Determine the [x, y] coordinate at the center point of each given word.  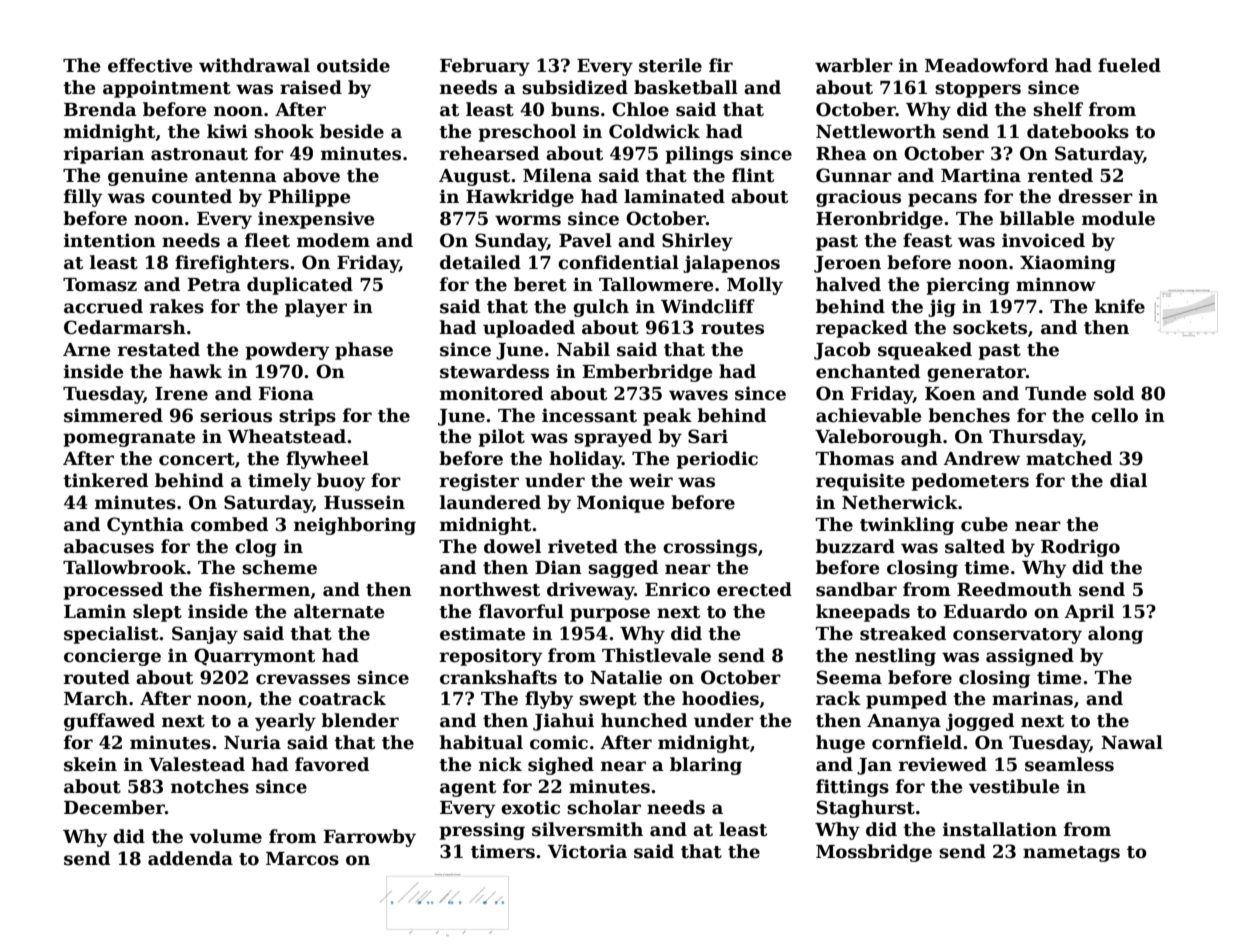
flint [753, 175]
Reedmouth [1014, 589]
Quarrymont [254, 657]
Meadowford [986, 65]
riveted [583, 546]
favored [332, 764]
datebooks [1078, 131]
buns [575, 109]
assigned [1030, 657]
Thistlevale [656, 655]
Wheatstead [286, 436]
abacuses [109, 546]
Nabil [583, 349]
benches [969, 415]
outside [353, 65]
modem [333, 240]
